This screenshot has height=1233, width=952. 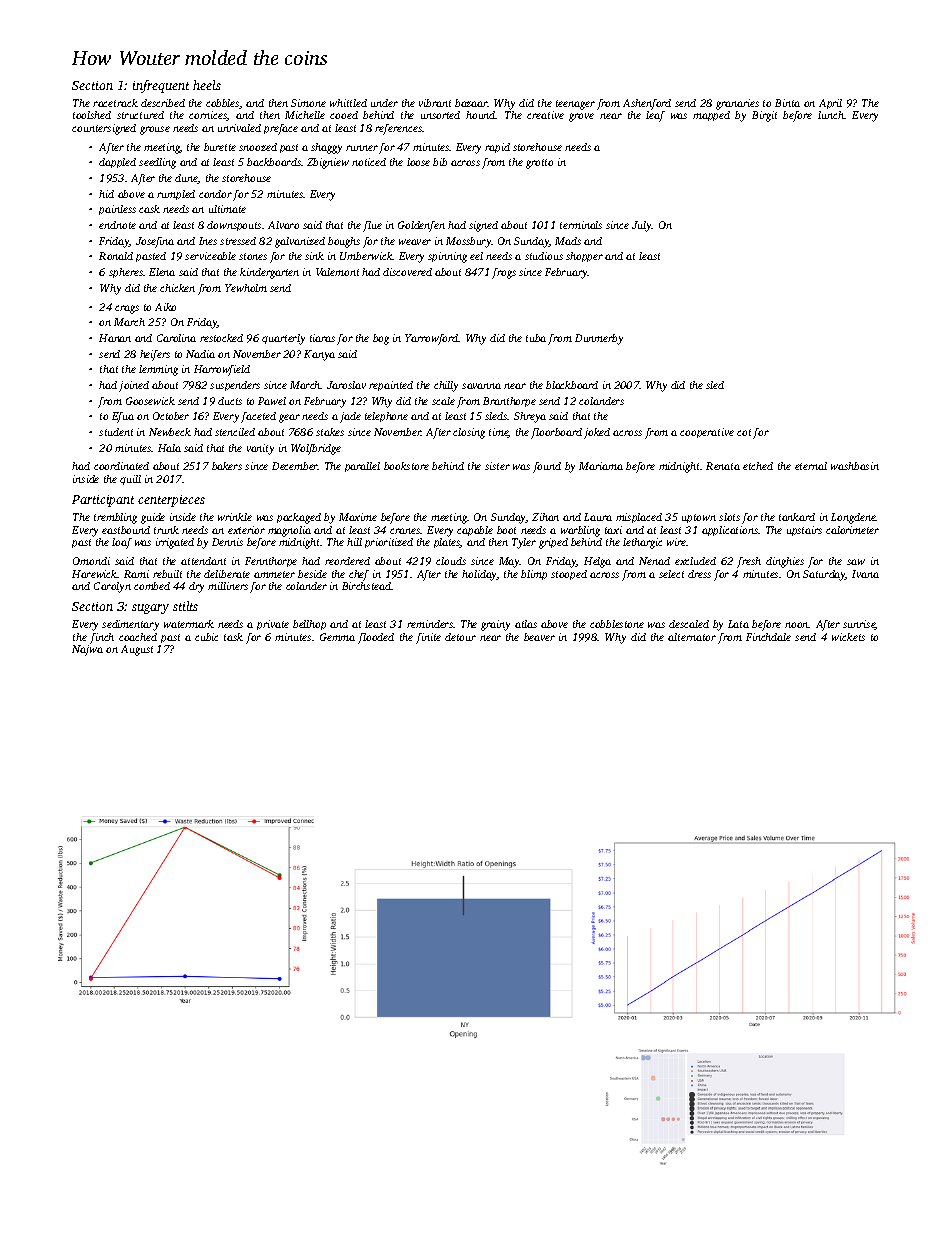 I want to click on painless, so click(x=117, y=210).
